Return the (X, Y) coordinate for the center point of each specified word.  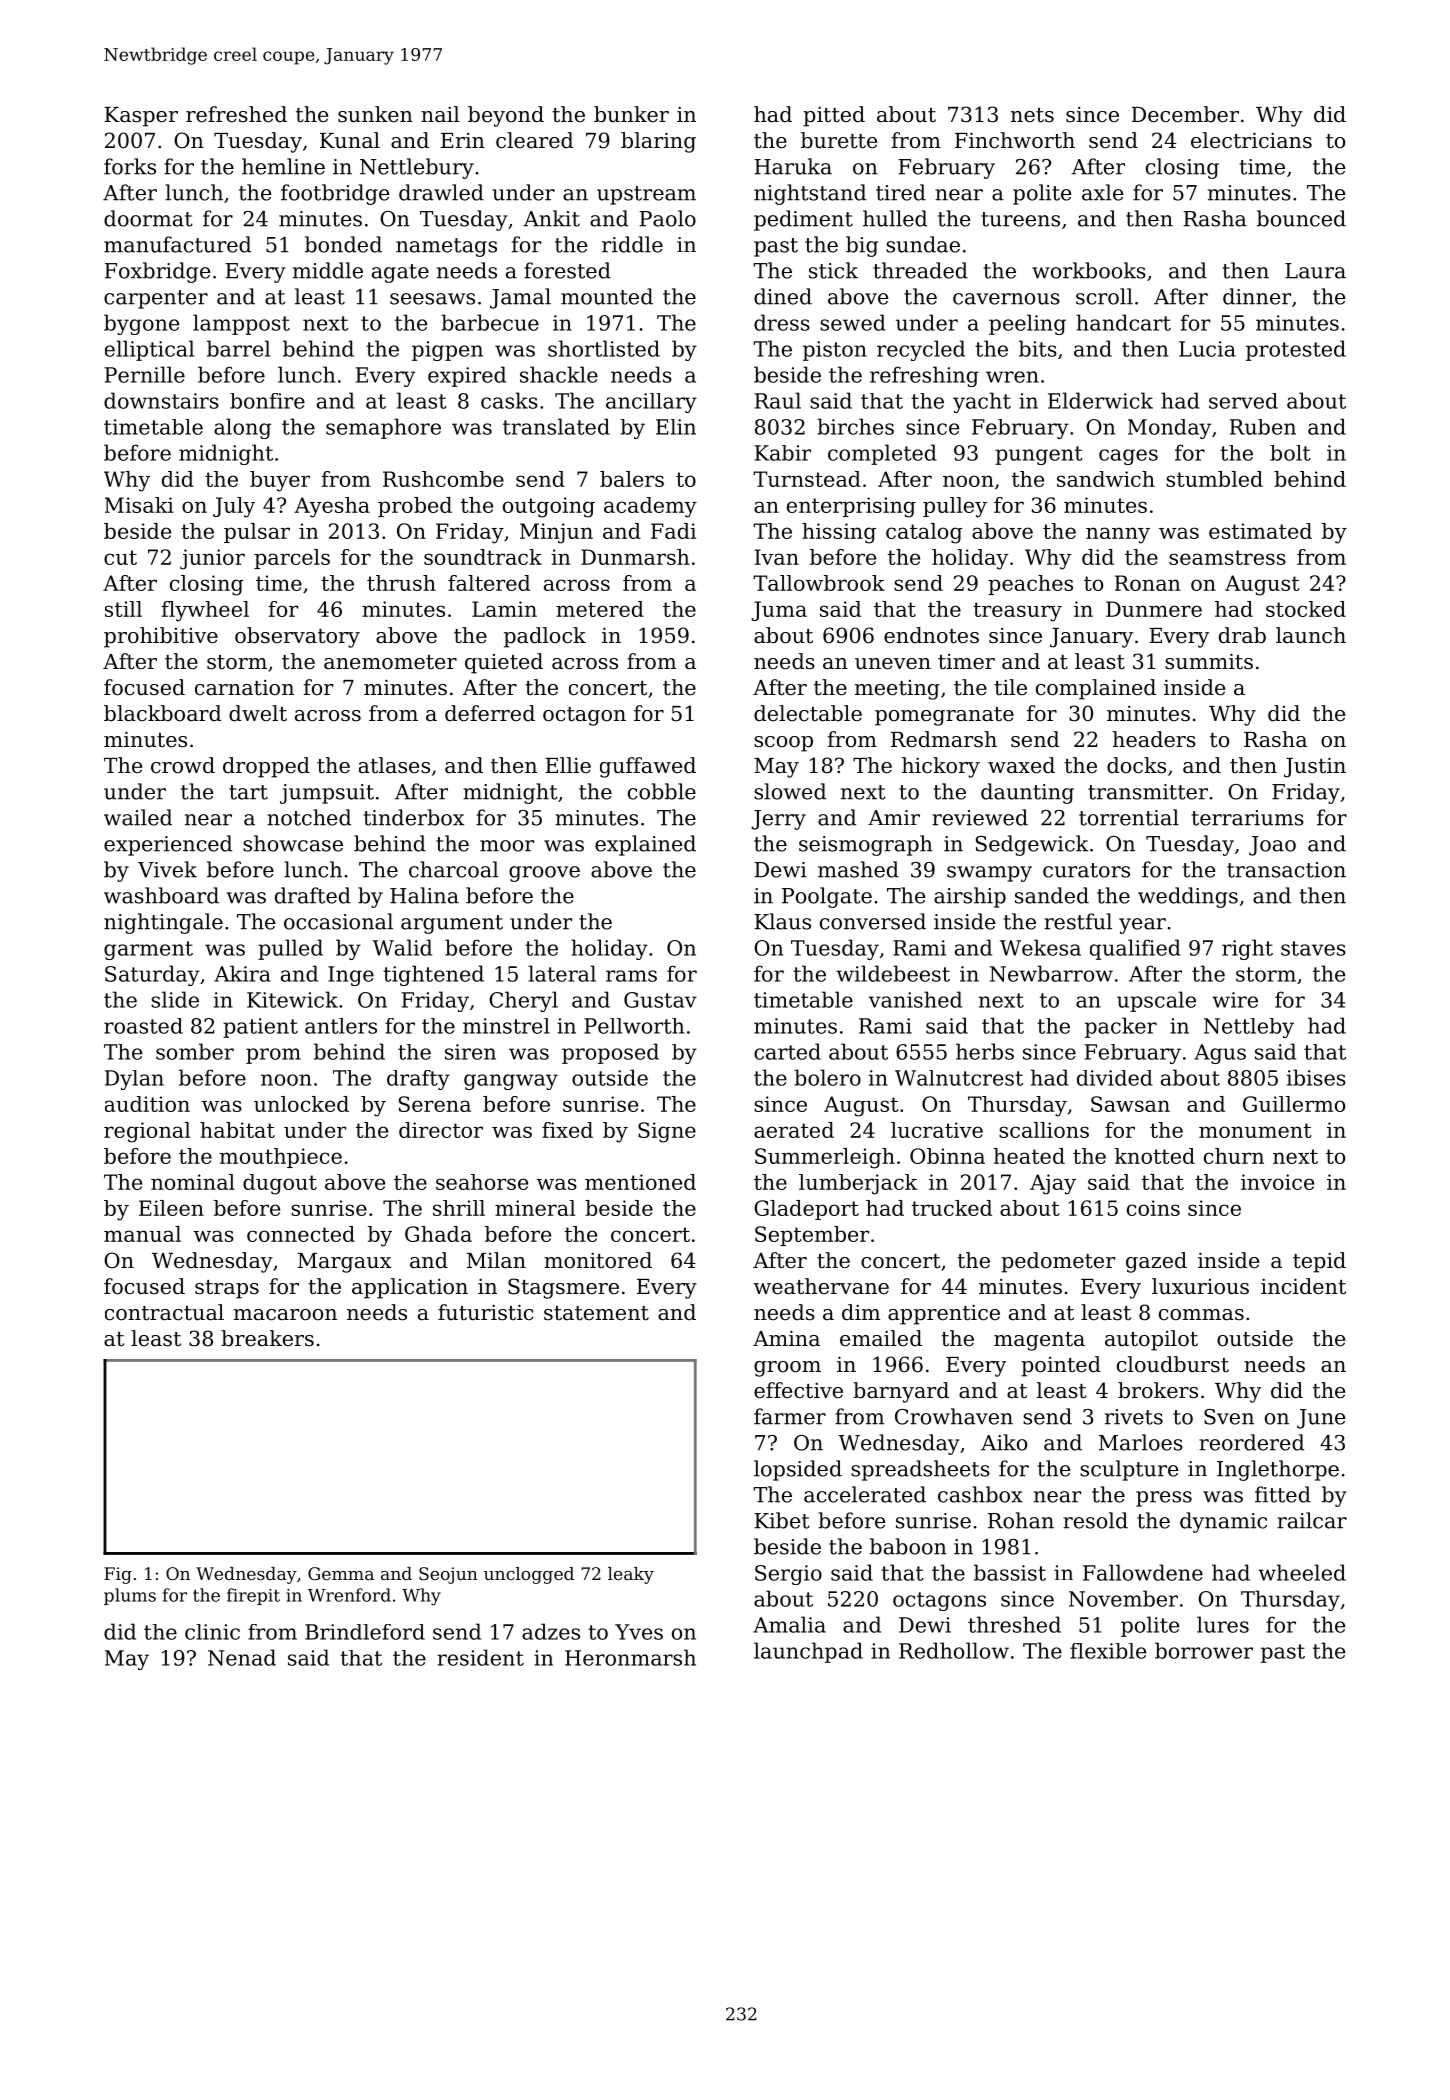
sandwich (1106, 479)
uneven (893, 664)
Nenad (242, 1657)
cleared (534, 140)
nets (1032, 115)
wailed (138, 817)
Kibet (782, 1520)
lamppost (241, 324)
